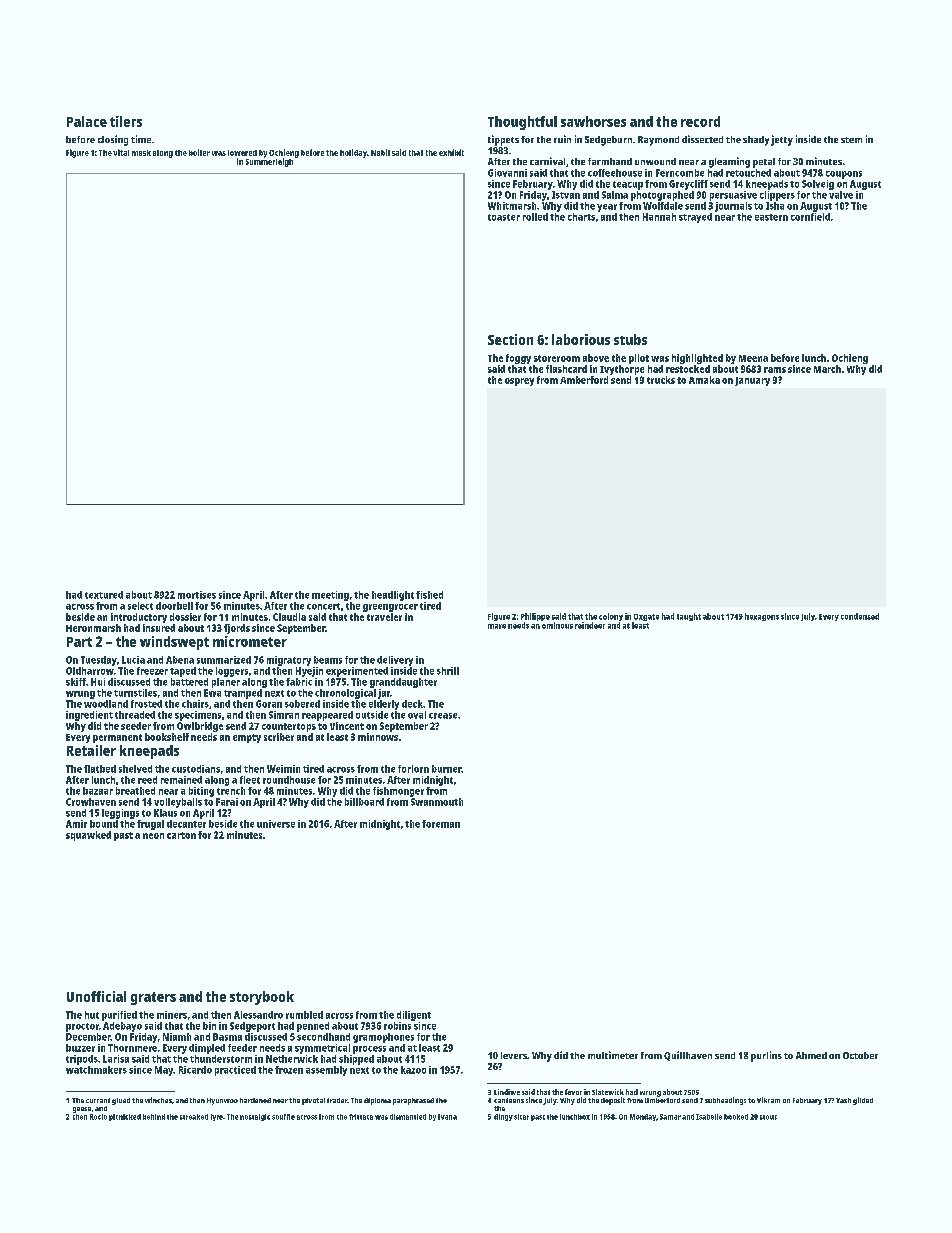 Image resolution: width=952 pixels, height=1233 pixels. I want to click on tippets, so click(503, 140).
